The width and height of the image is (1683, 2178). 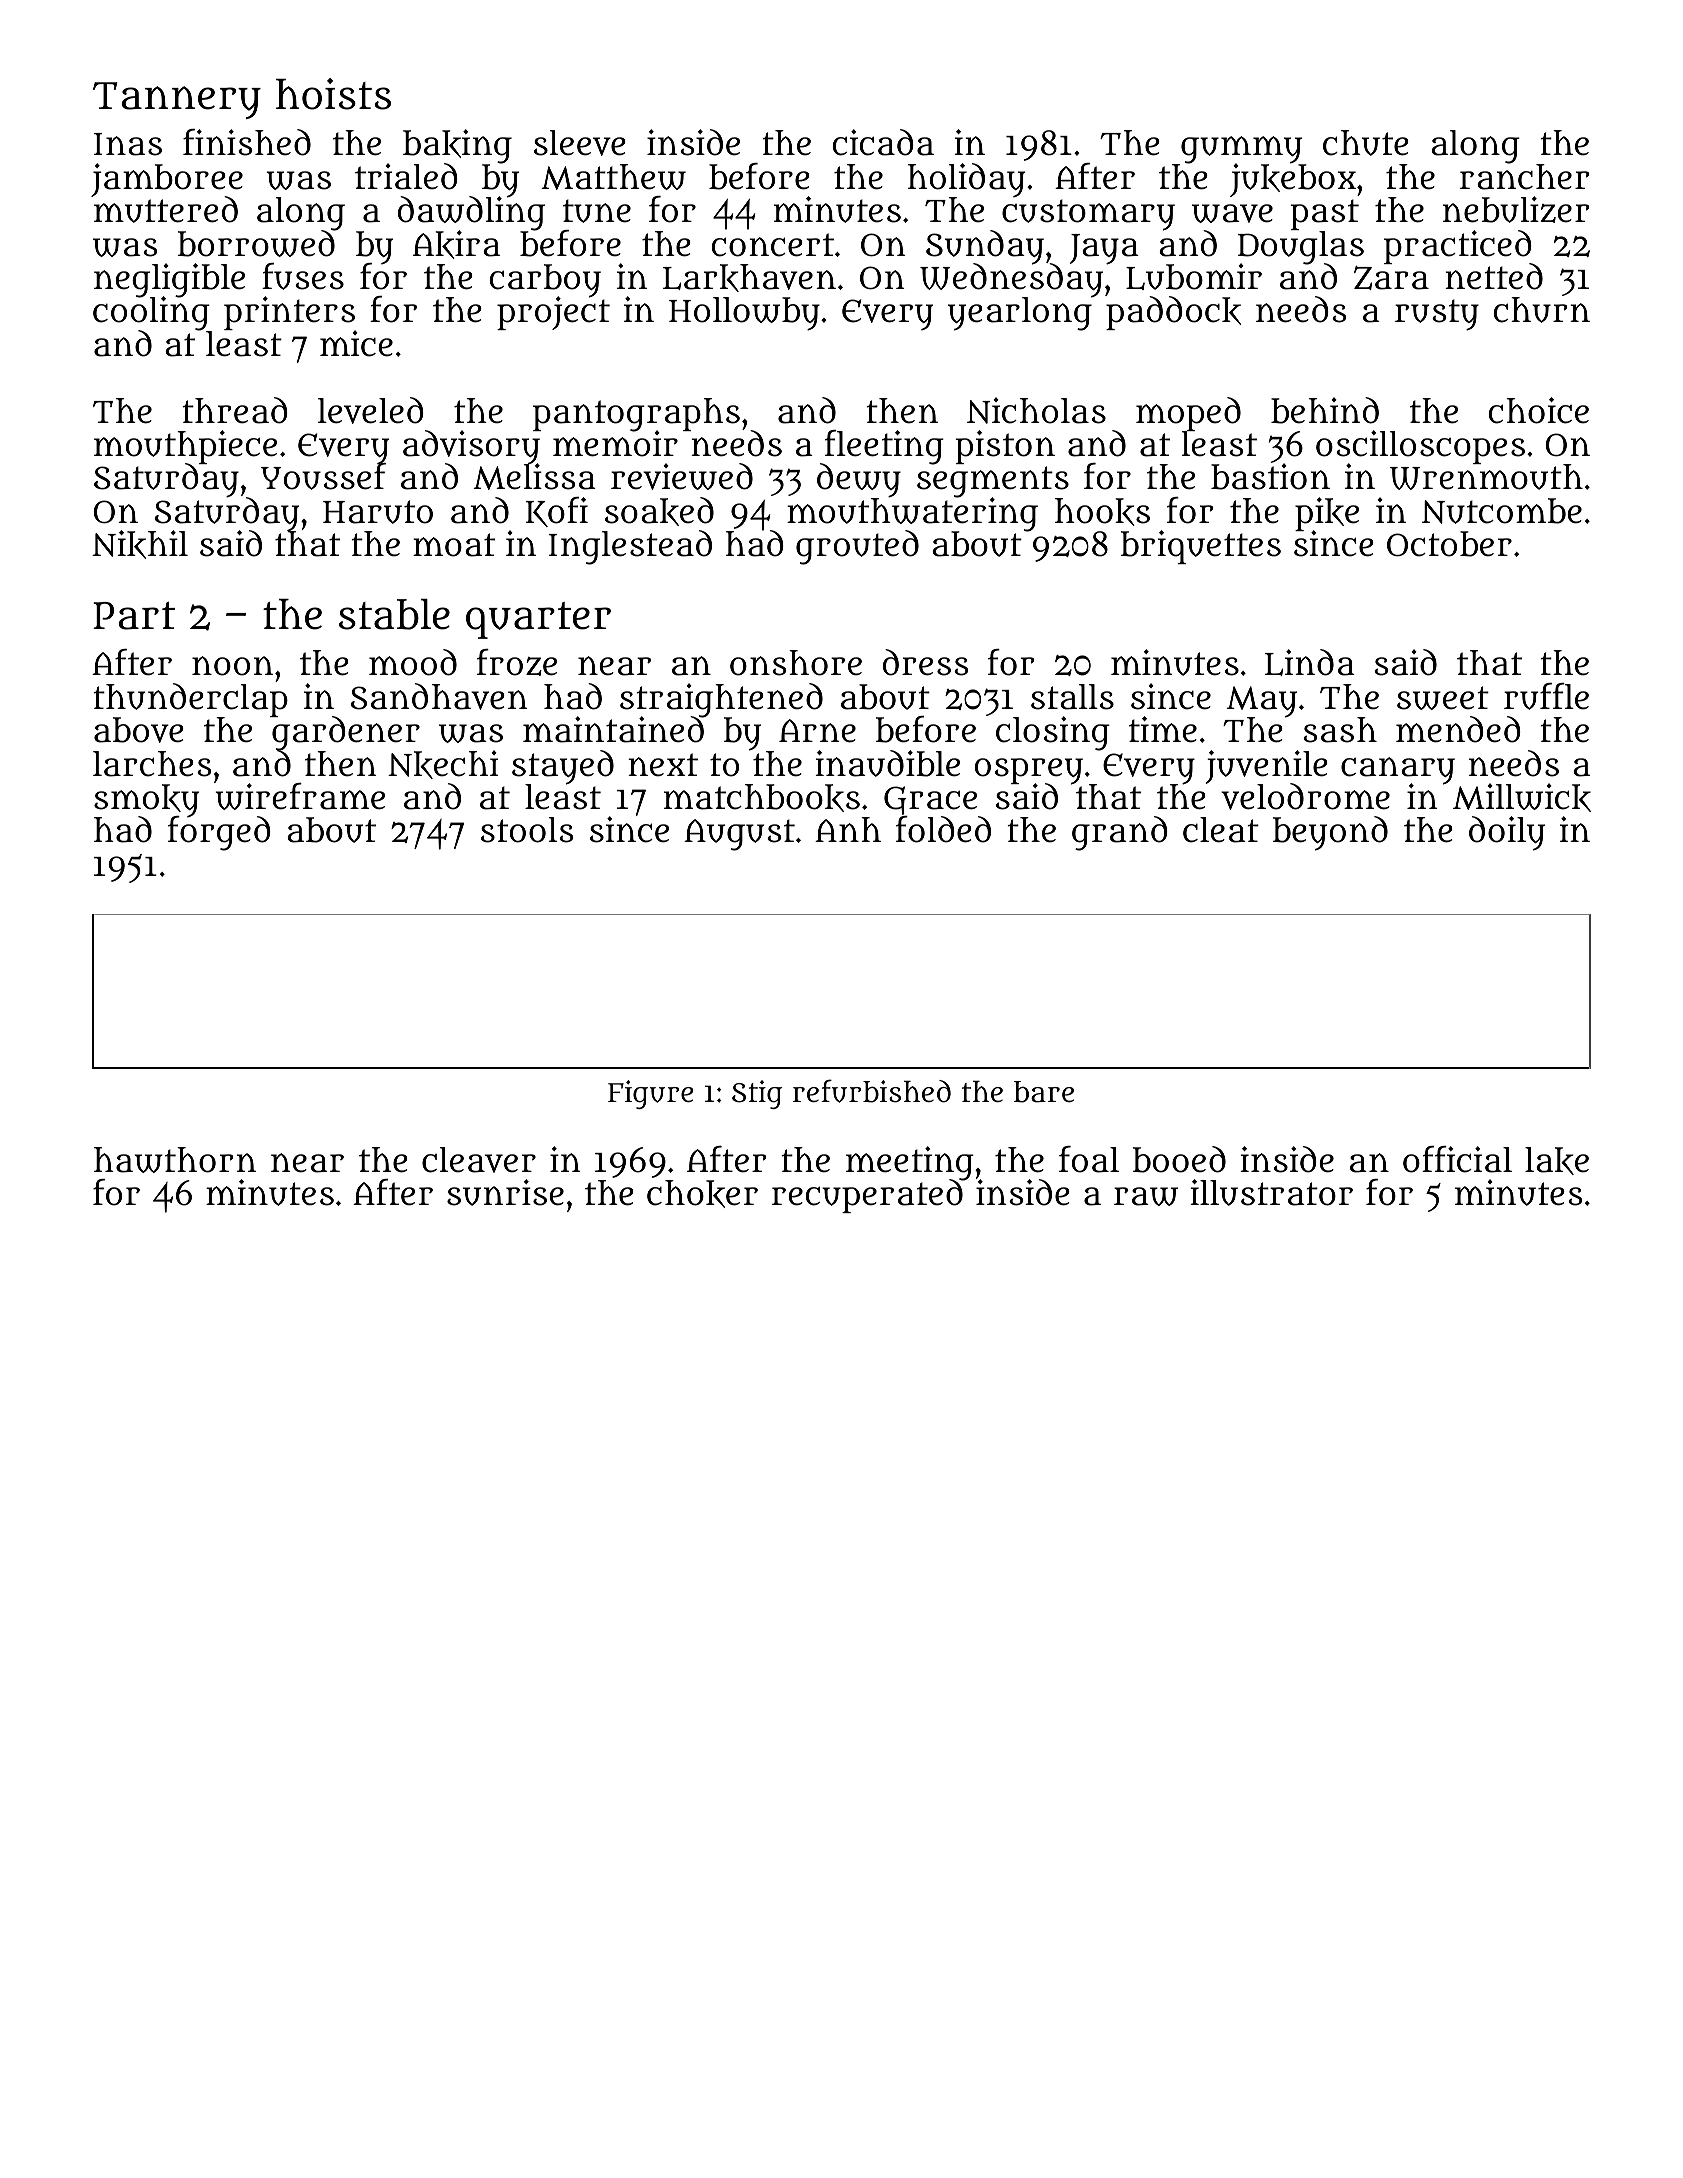 What do you see at coordinates (146, 800) in the image?
I see `smoky` at bounding box center [146, 800].
